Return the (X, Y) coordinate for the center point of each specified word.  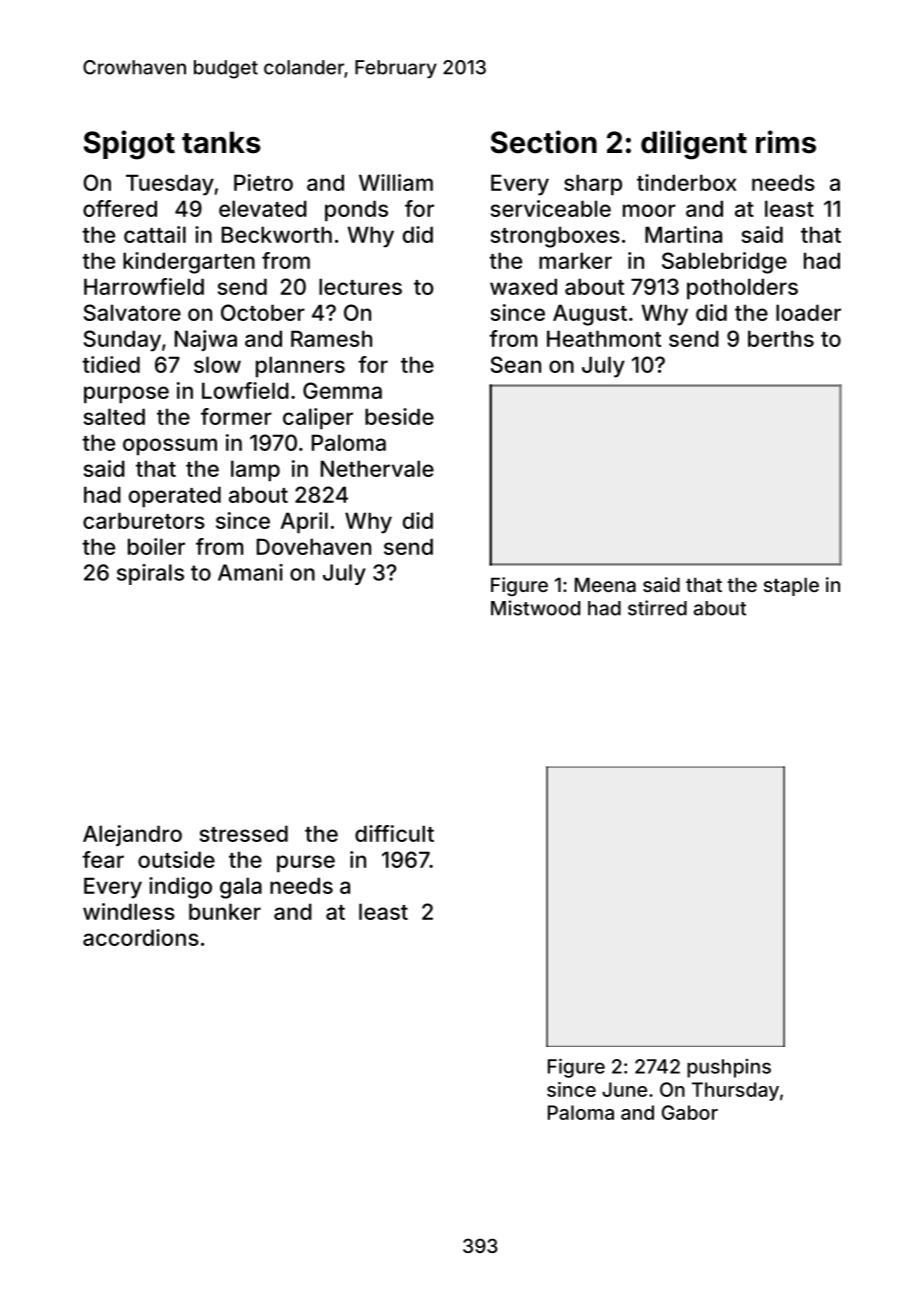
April (304, 523)
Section (544, 142)
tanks (221, 142)
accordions (141, 937)
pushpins (729, 1068)
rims (786, 142)
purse (306, 864)
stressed (244, 833)
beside (399, 416)
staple (791, 586)
